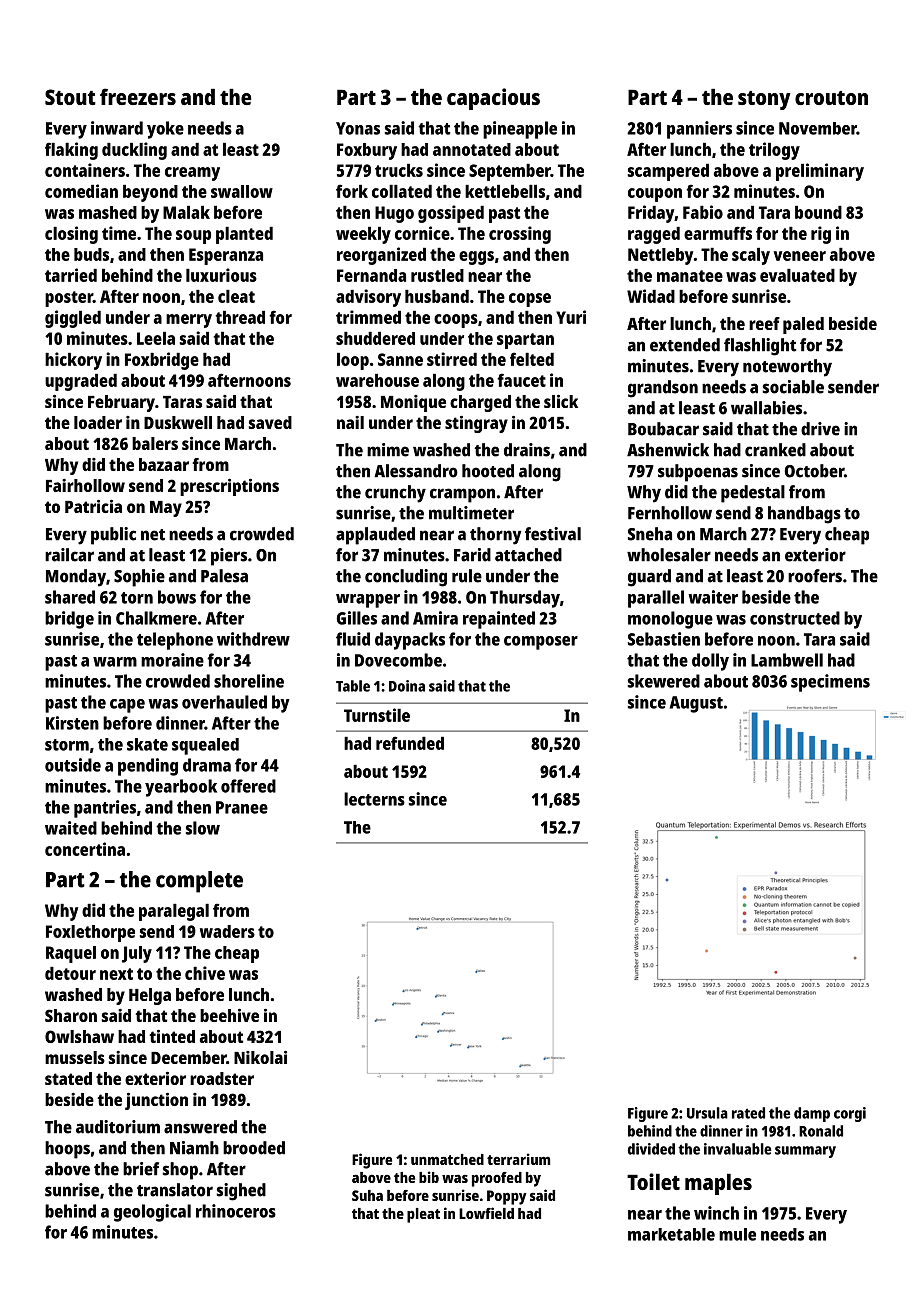  I want to click on bound, so click(818, 212).
